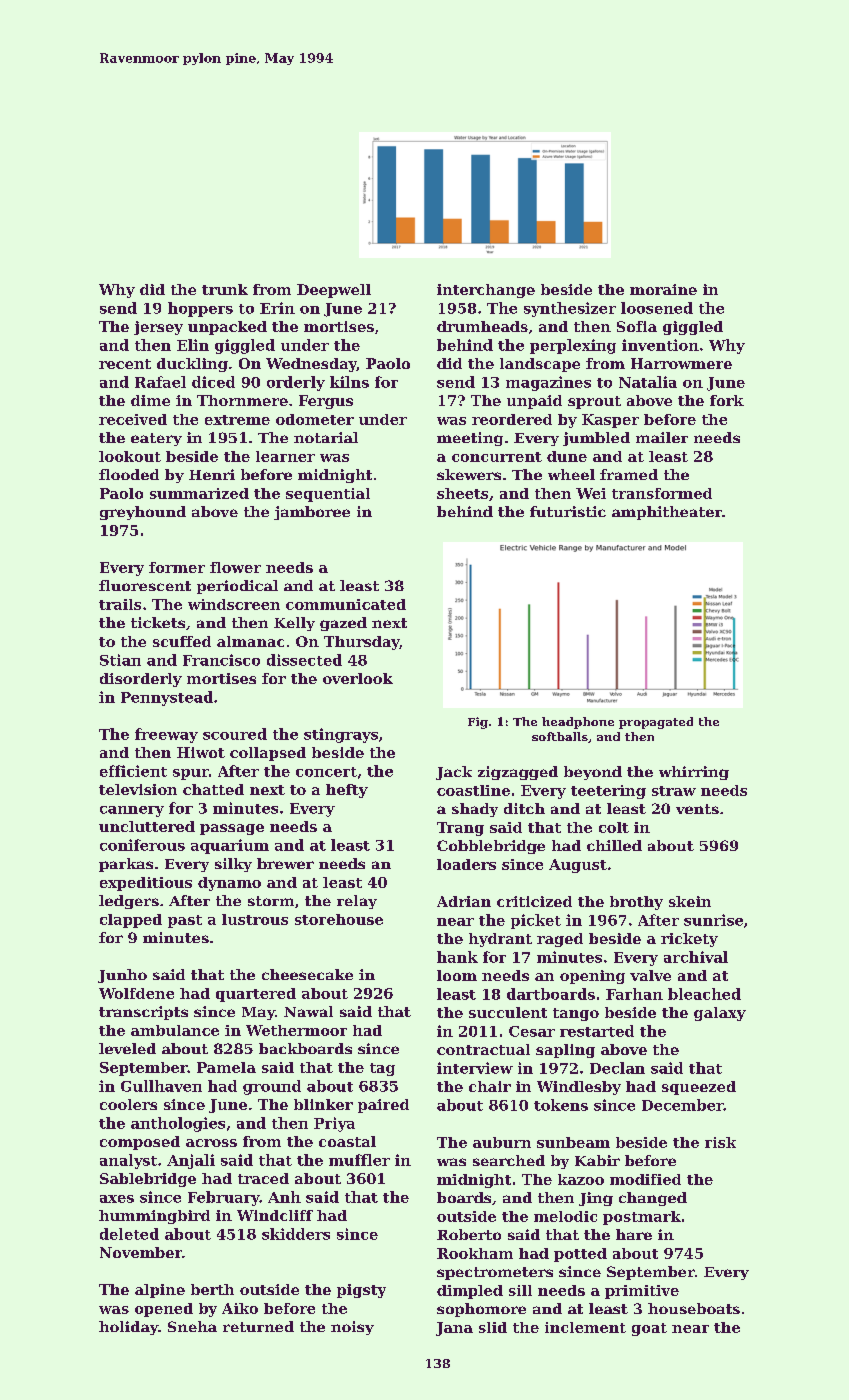 The image size is (849, 1400). What do you see at coordinates (225, 289) in the page?
I see `trunk` at bounding box center [225, 289].
